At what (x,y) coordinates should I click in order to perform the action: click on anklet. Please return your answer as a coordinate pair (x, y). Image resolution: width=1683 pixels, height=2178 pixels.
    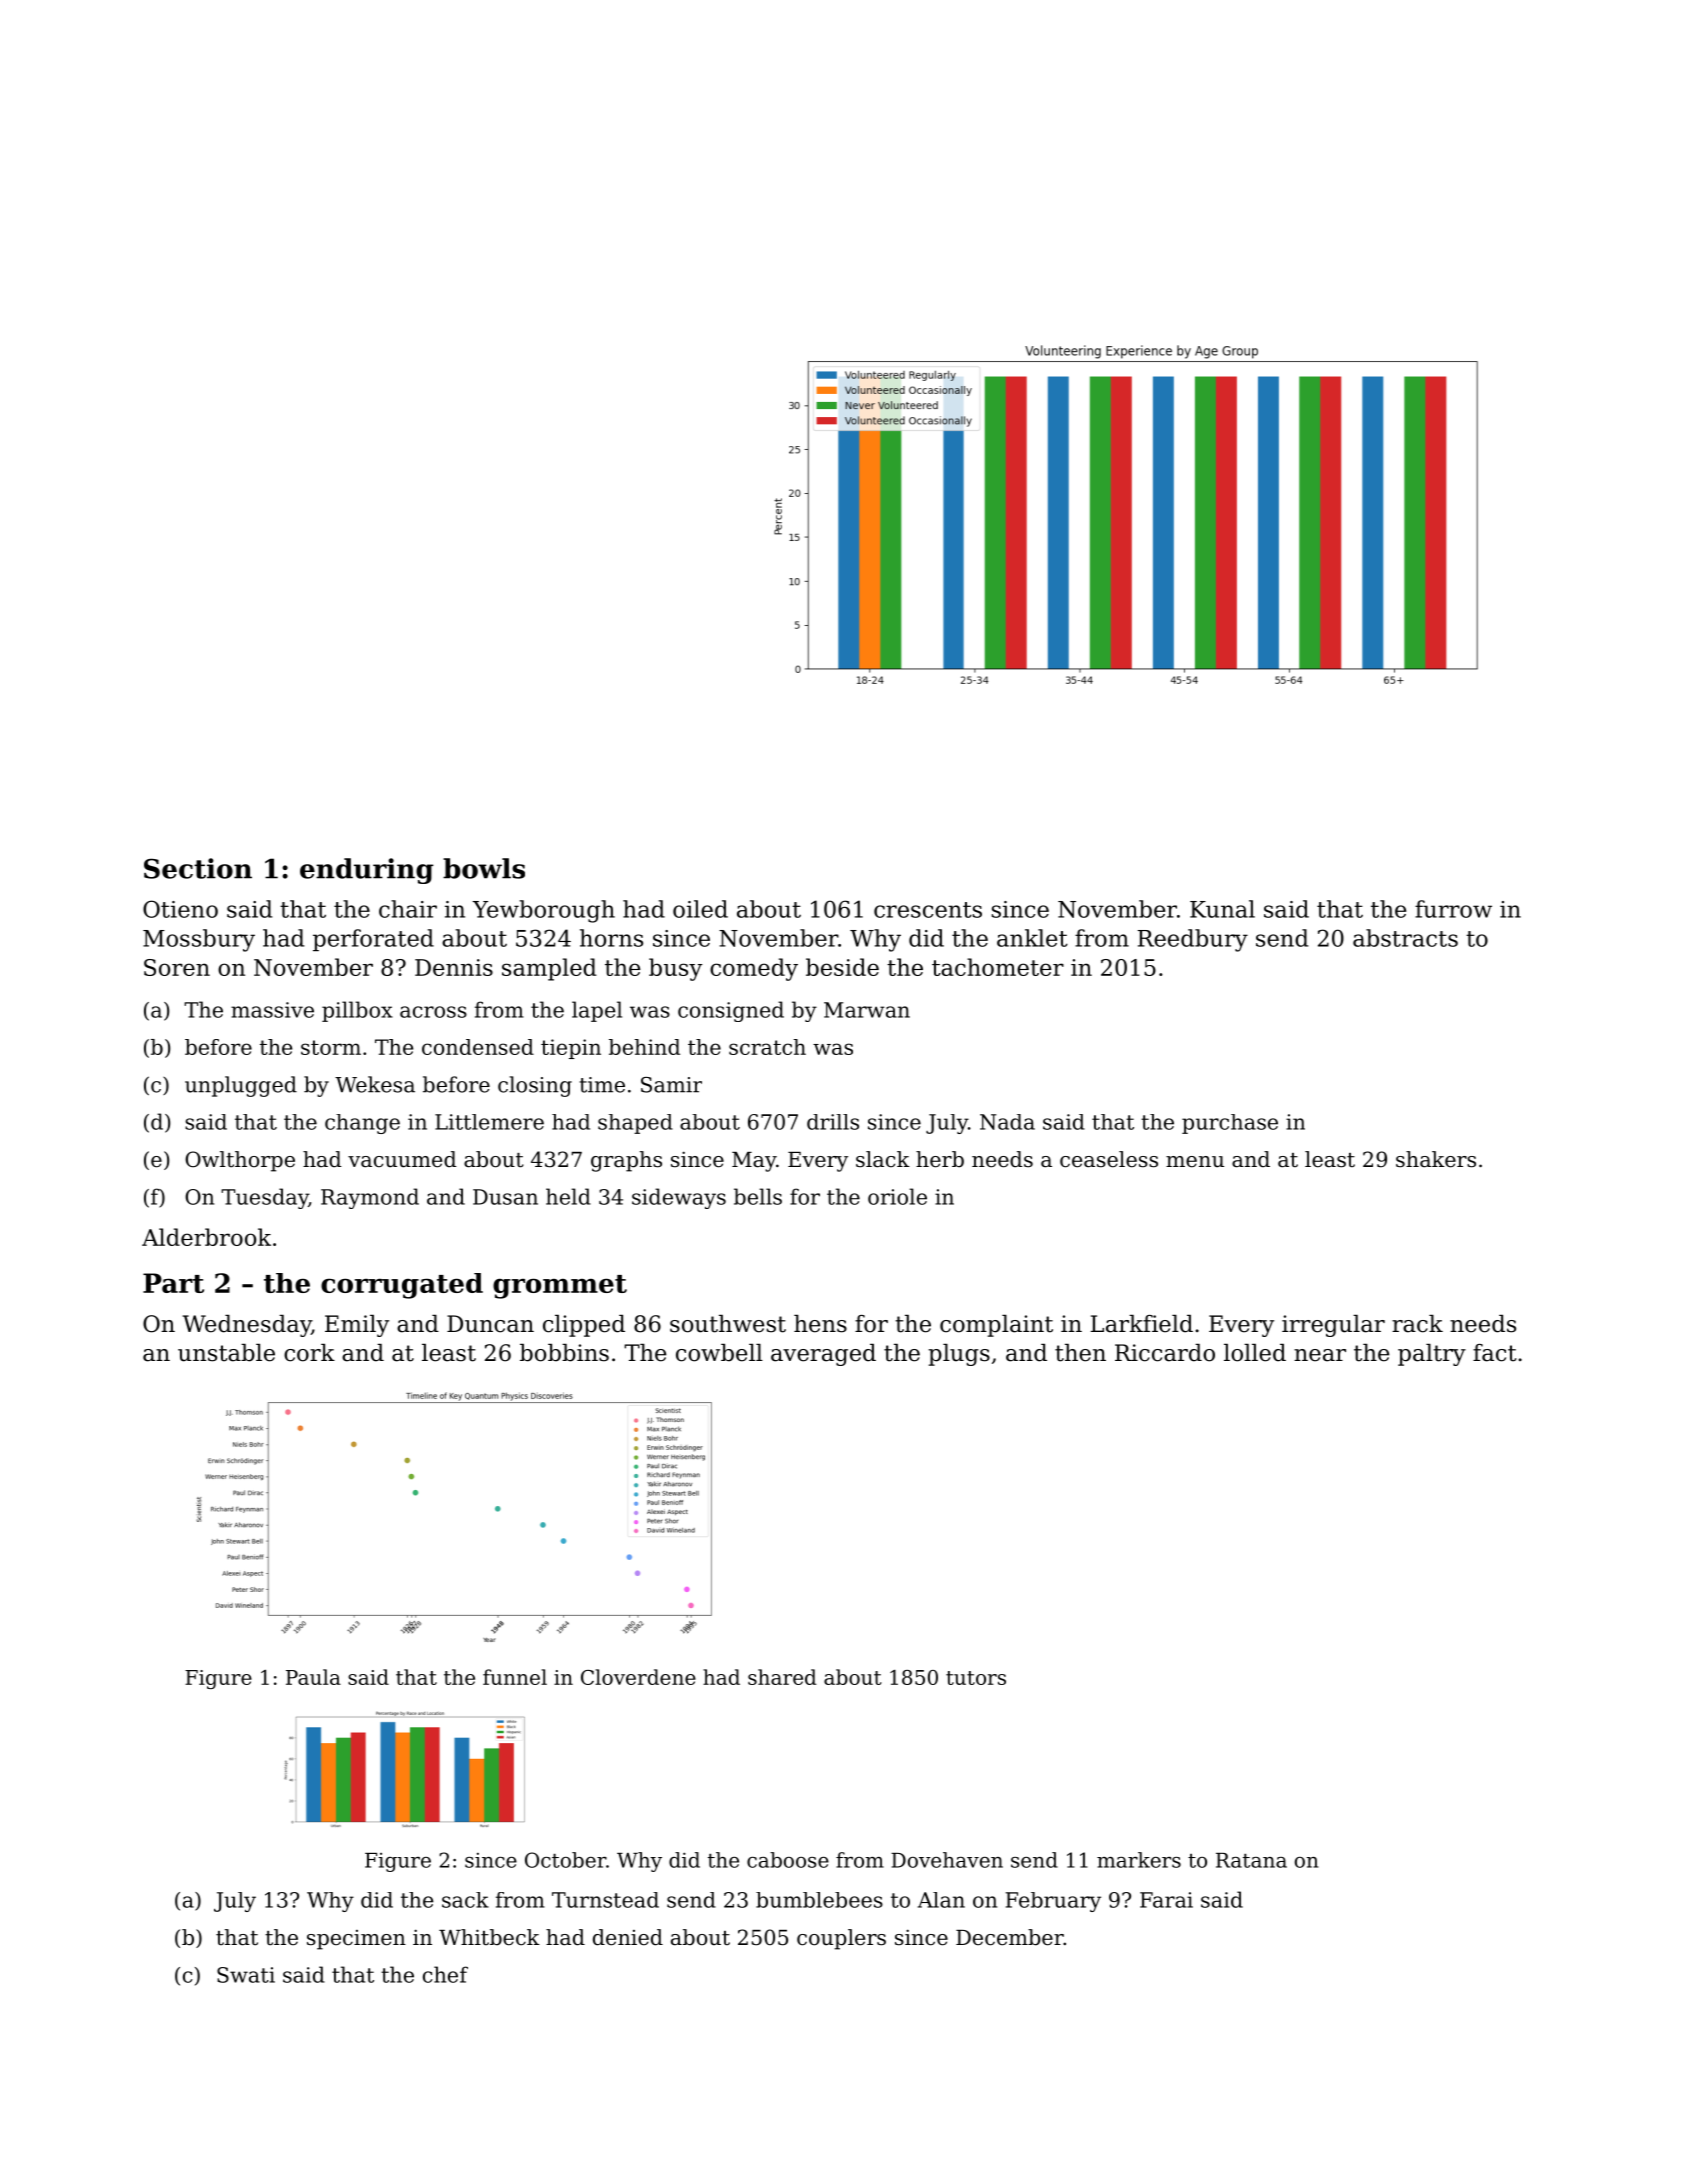
    Looking at the image, I should click on (1032, 938).
